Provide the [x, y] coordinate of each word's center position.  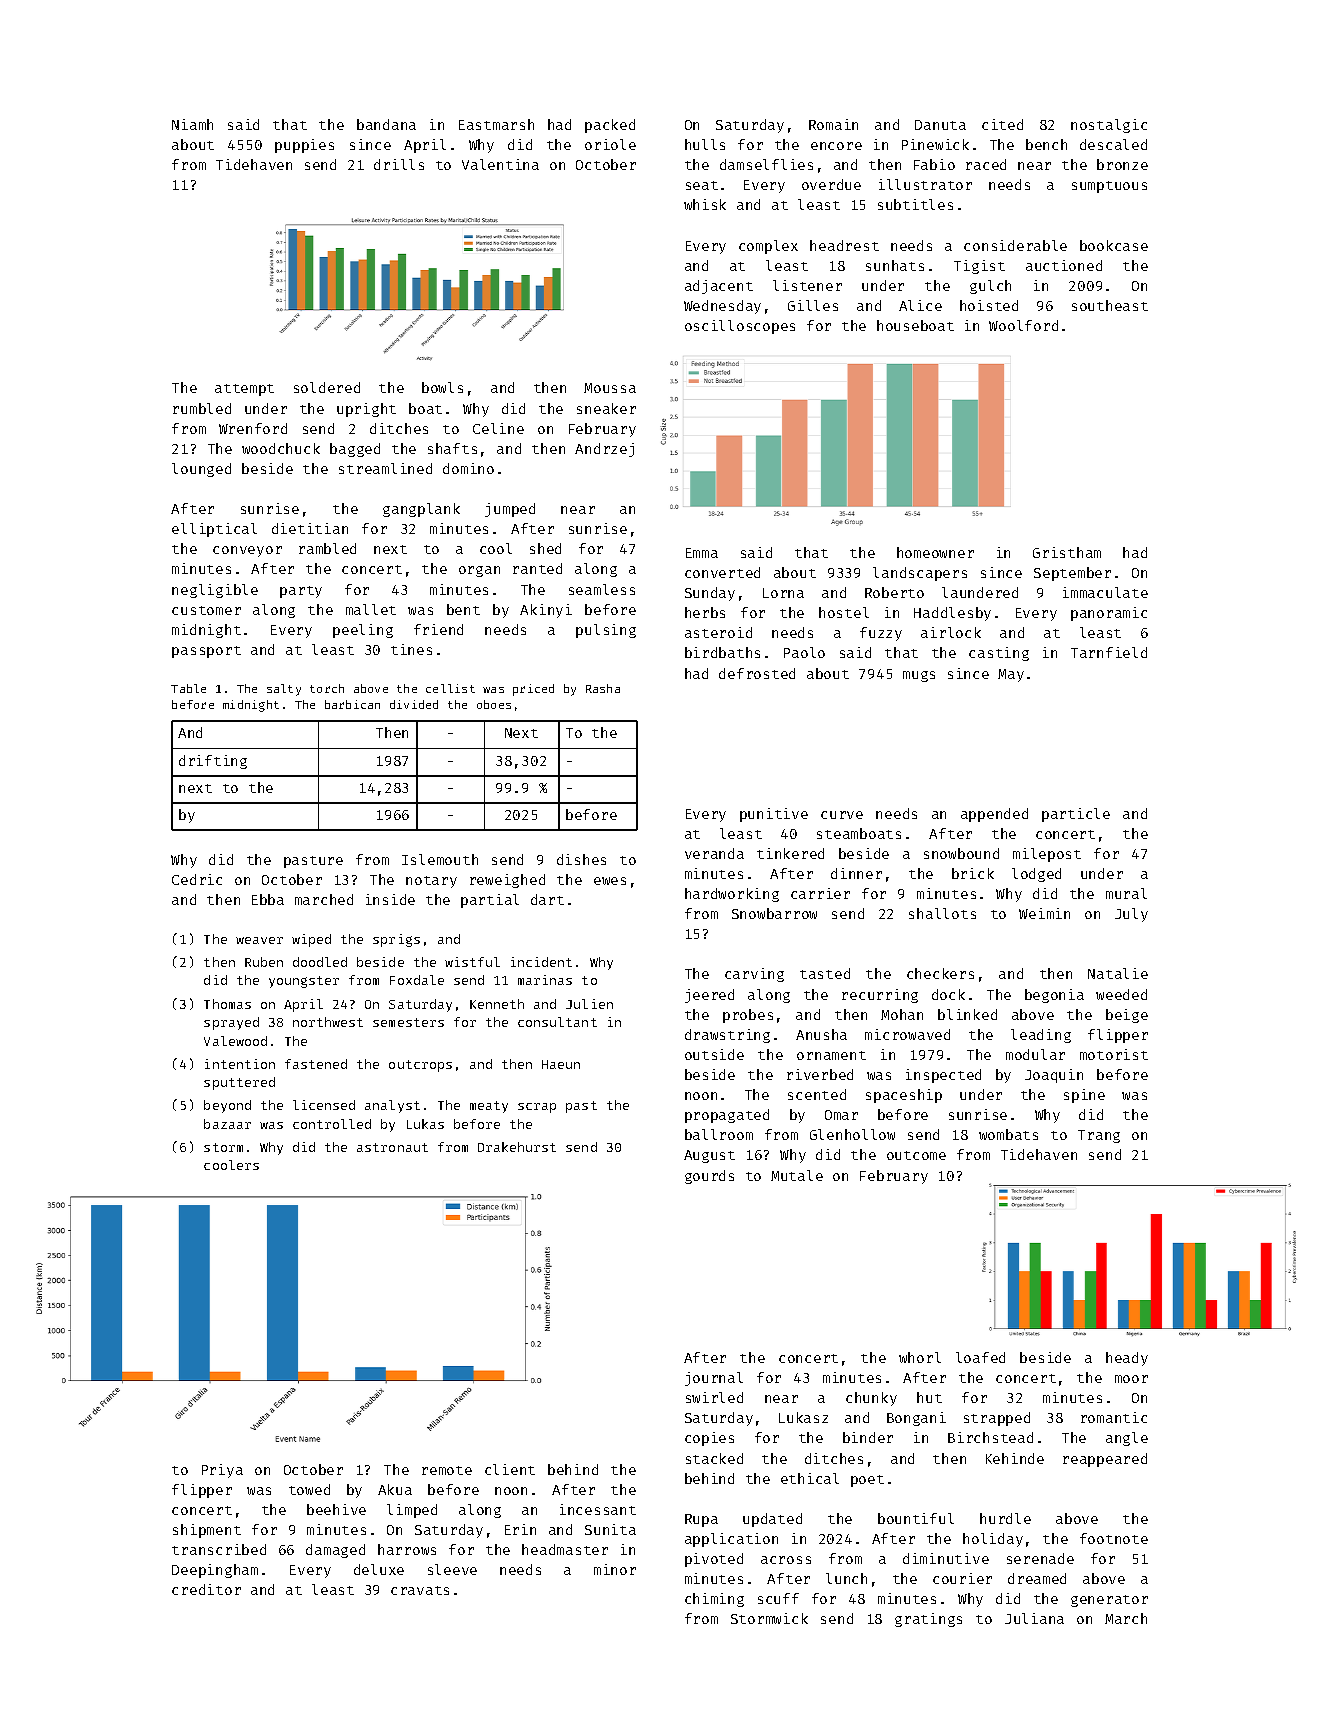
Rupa [701, 1520]
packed [610, 126]
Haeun [561, 1064]
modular [1035, 1054]
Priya [222, 1471]
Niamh [192, 124]
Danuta [940, 125]
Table [188, 688]
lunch [846, 1578]
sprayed [231, 1023]
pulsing [606, 631]
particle [1076, 815]
